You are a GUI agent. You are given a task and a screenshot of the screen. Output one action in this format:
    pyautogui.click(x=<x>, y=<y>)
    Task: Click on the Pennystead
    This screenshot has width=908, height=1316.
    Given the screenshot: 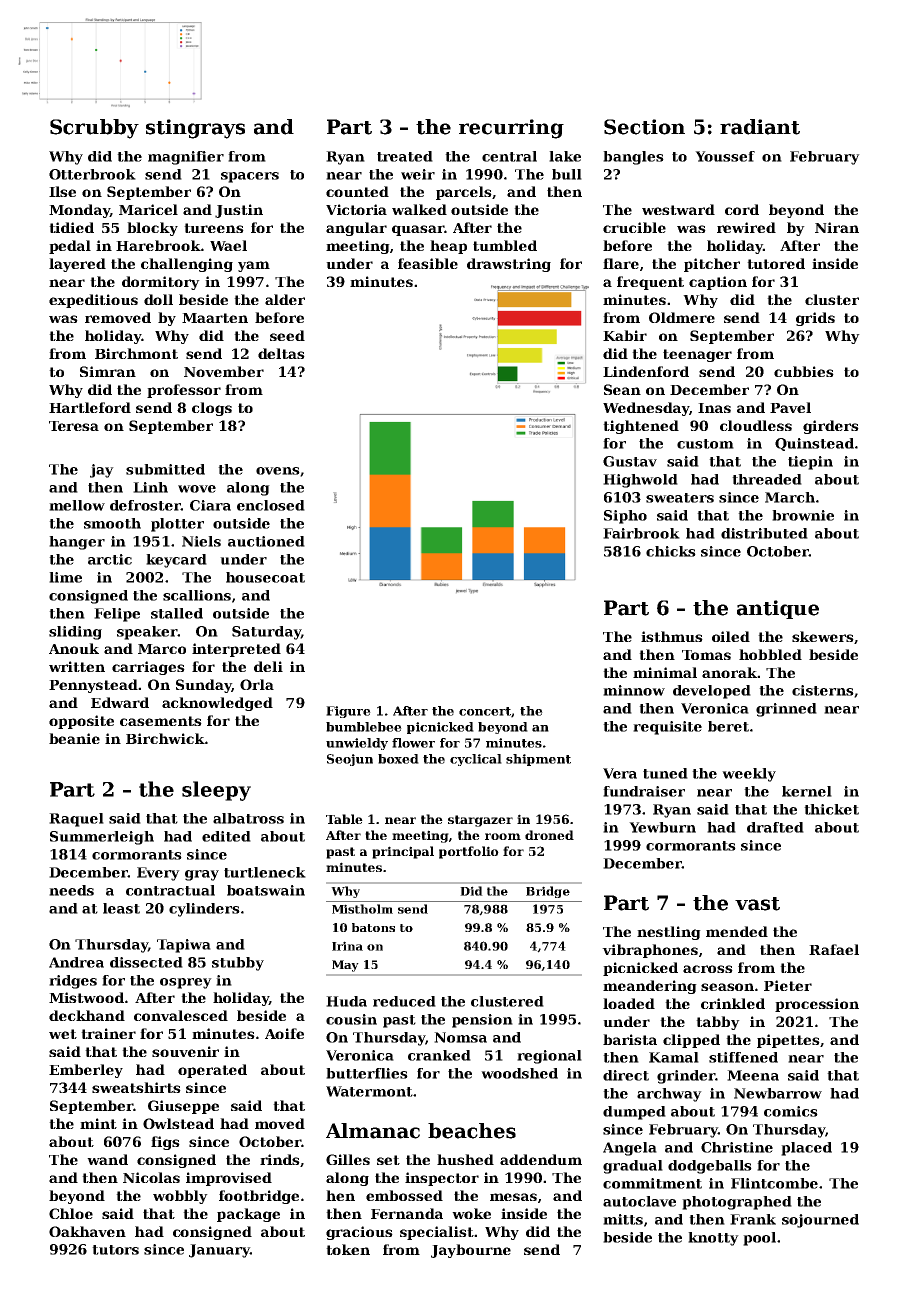 What is the action you would take?
    pyautogui.click(x=93, y=686)
